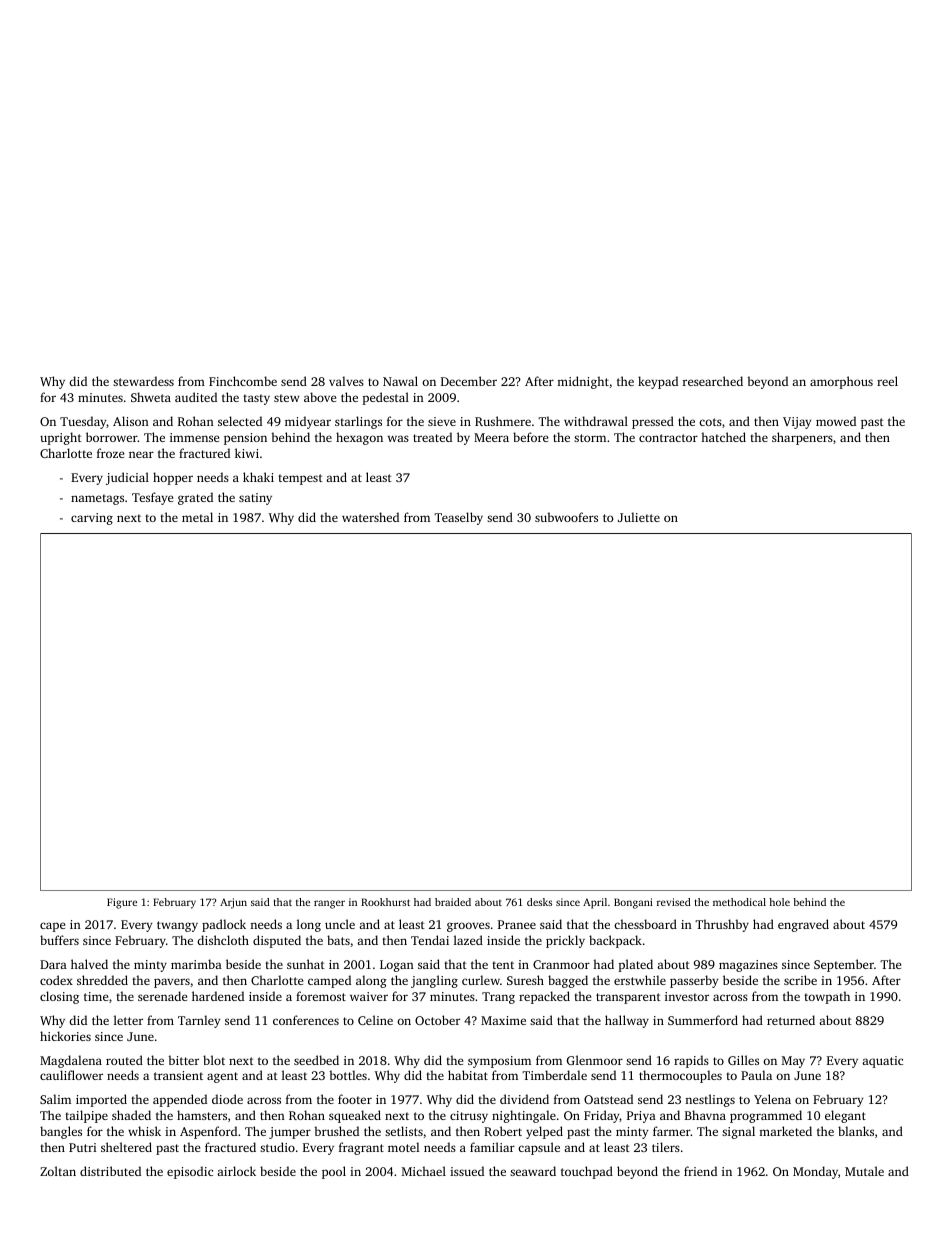 Image resolution: width=952 pixels, height=1233 pixels. I want to click on hole, so click(779, 902).
